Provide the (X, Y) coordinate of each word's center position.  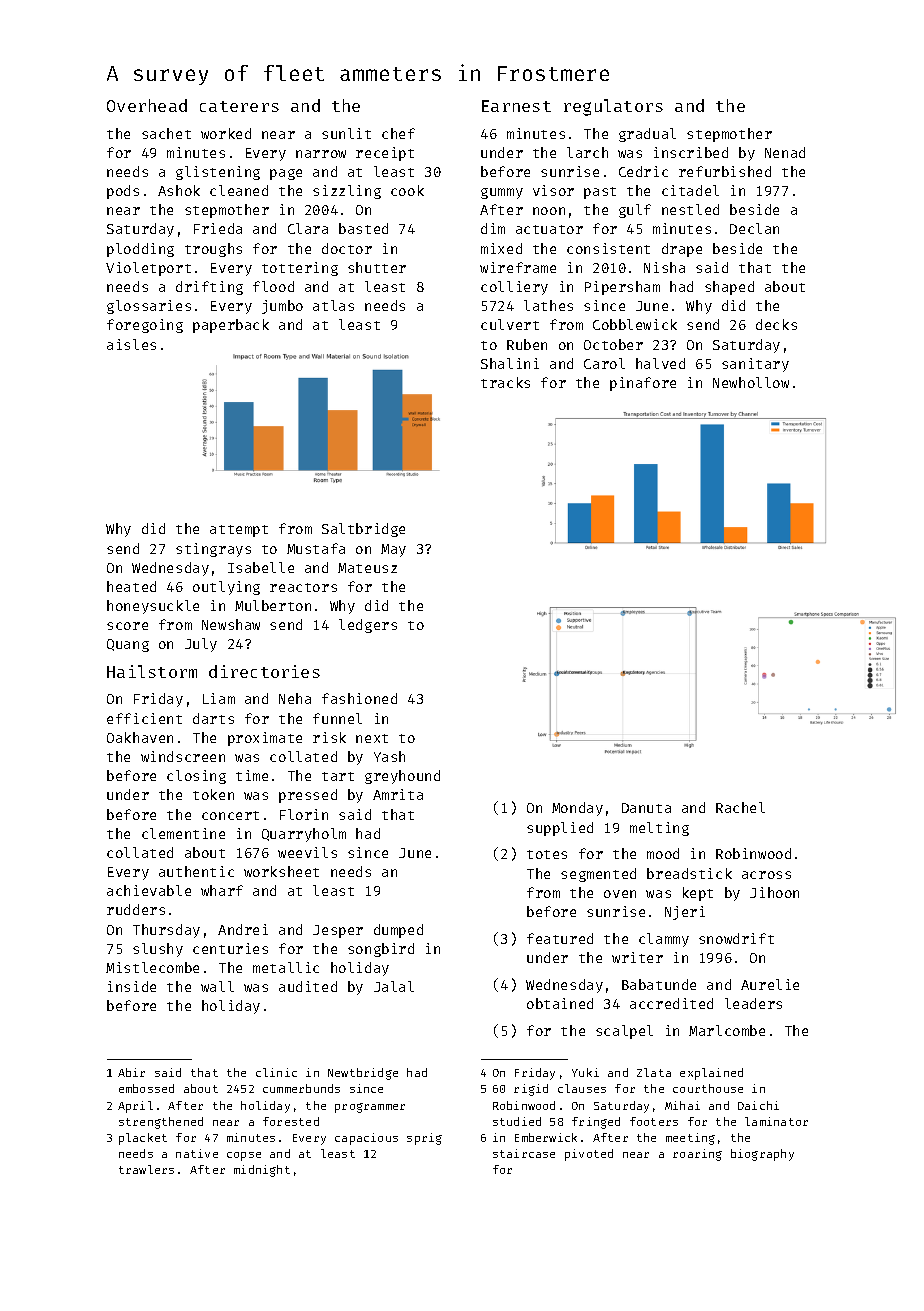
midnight (262, 1171)
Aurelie (770, 984)
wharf (222, 890)
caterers (239, 106)
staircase (524, 1153)
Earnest (516, 106)
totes (547, 854)
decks (776, 324)
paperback (231, 326)
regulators (613, 107)
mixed (501, 248)
